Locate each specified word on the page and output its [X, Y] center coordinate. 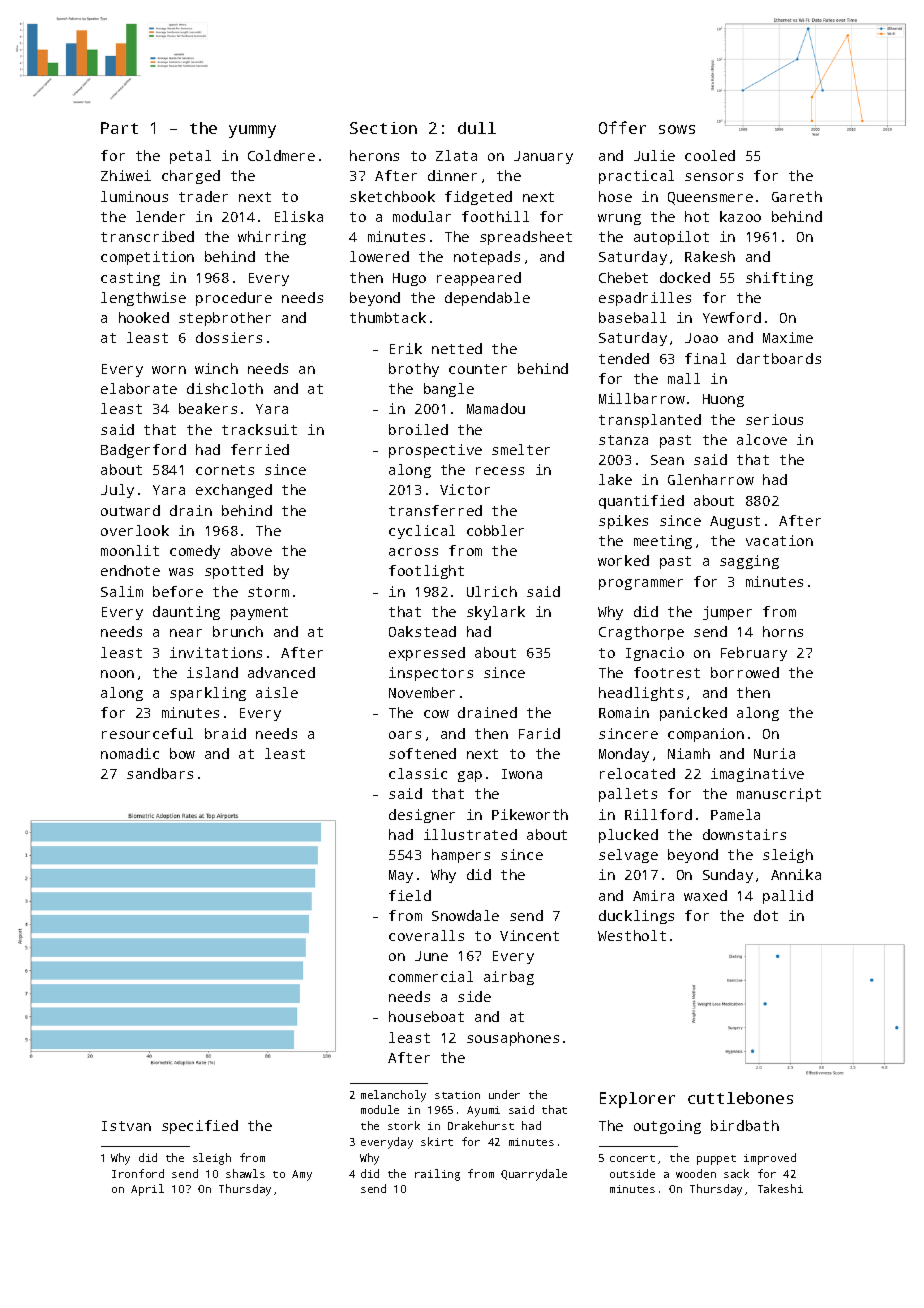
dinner [452, 175]
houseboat [426, 1016]
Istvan [126, 1126]
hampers [461, 856]
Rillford [658, 814]
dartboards [779, 358]
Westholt [632, 935]
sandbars [160, 773]
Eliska [299, 216]
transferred [435, 510]
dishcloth [225, 388]
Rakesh [710, 256]
